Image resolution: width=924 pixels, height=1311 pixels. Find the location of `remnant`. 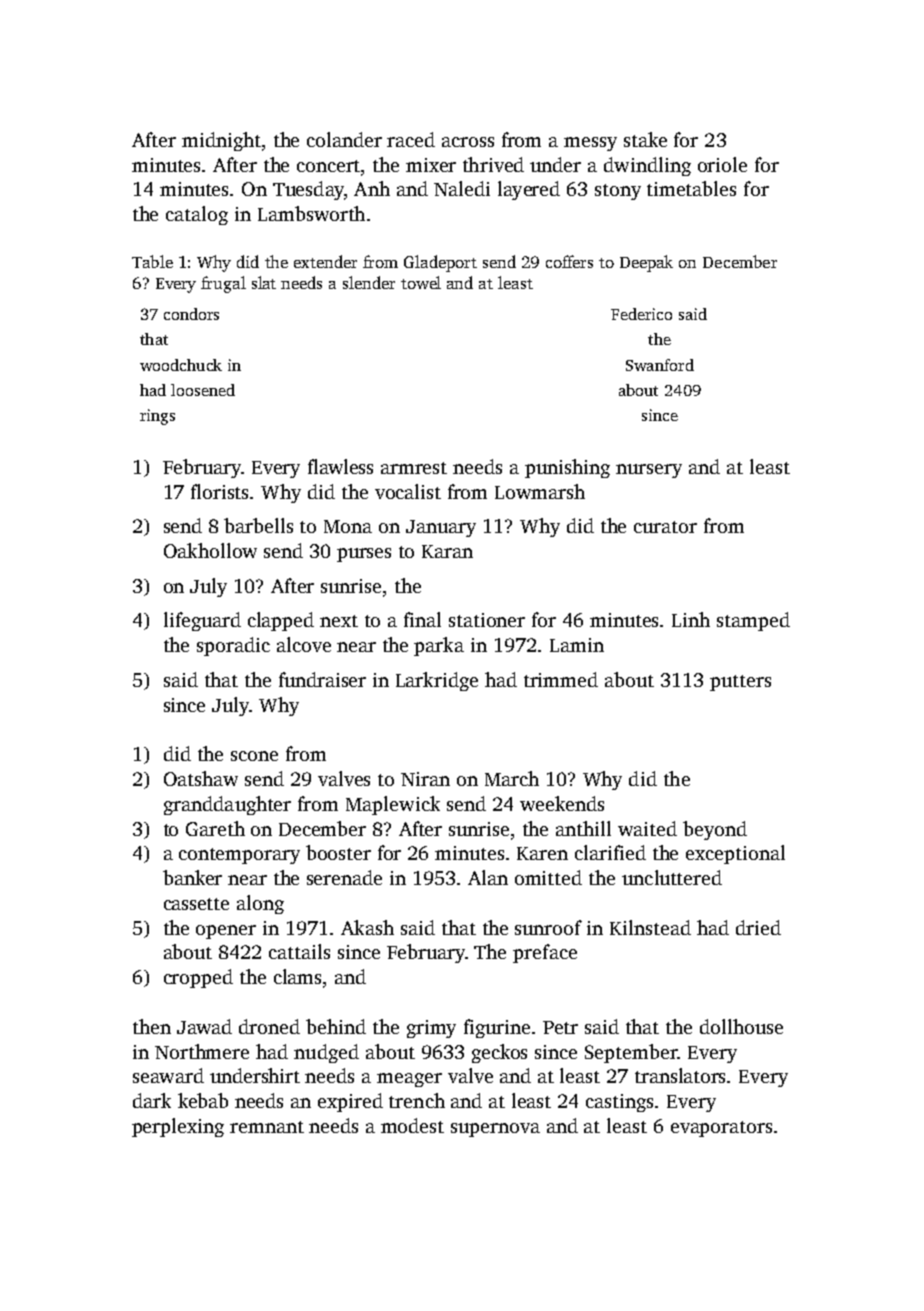

remnant is located at coordinates (267, 1127).
